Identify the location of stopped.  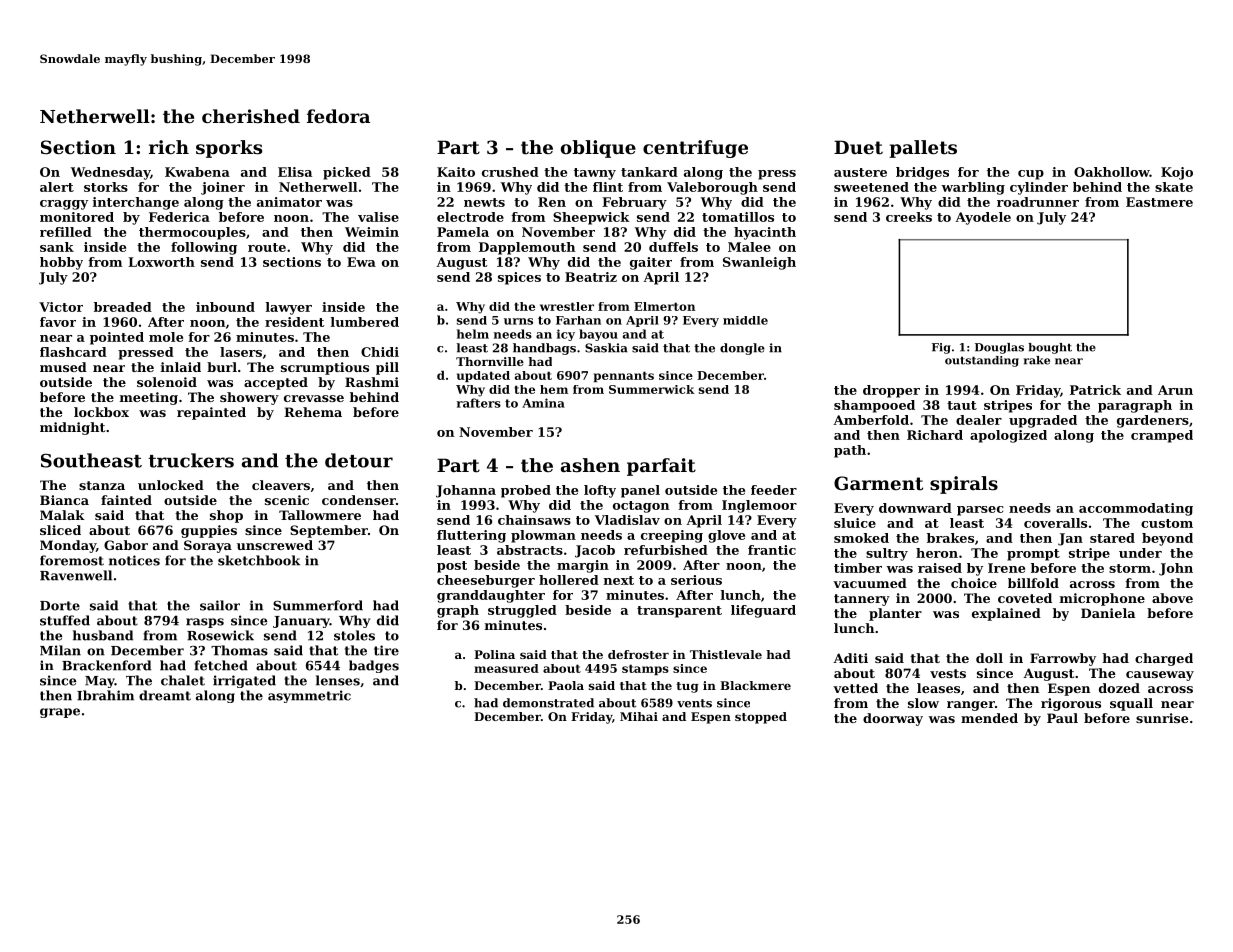
(761, 718).
